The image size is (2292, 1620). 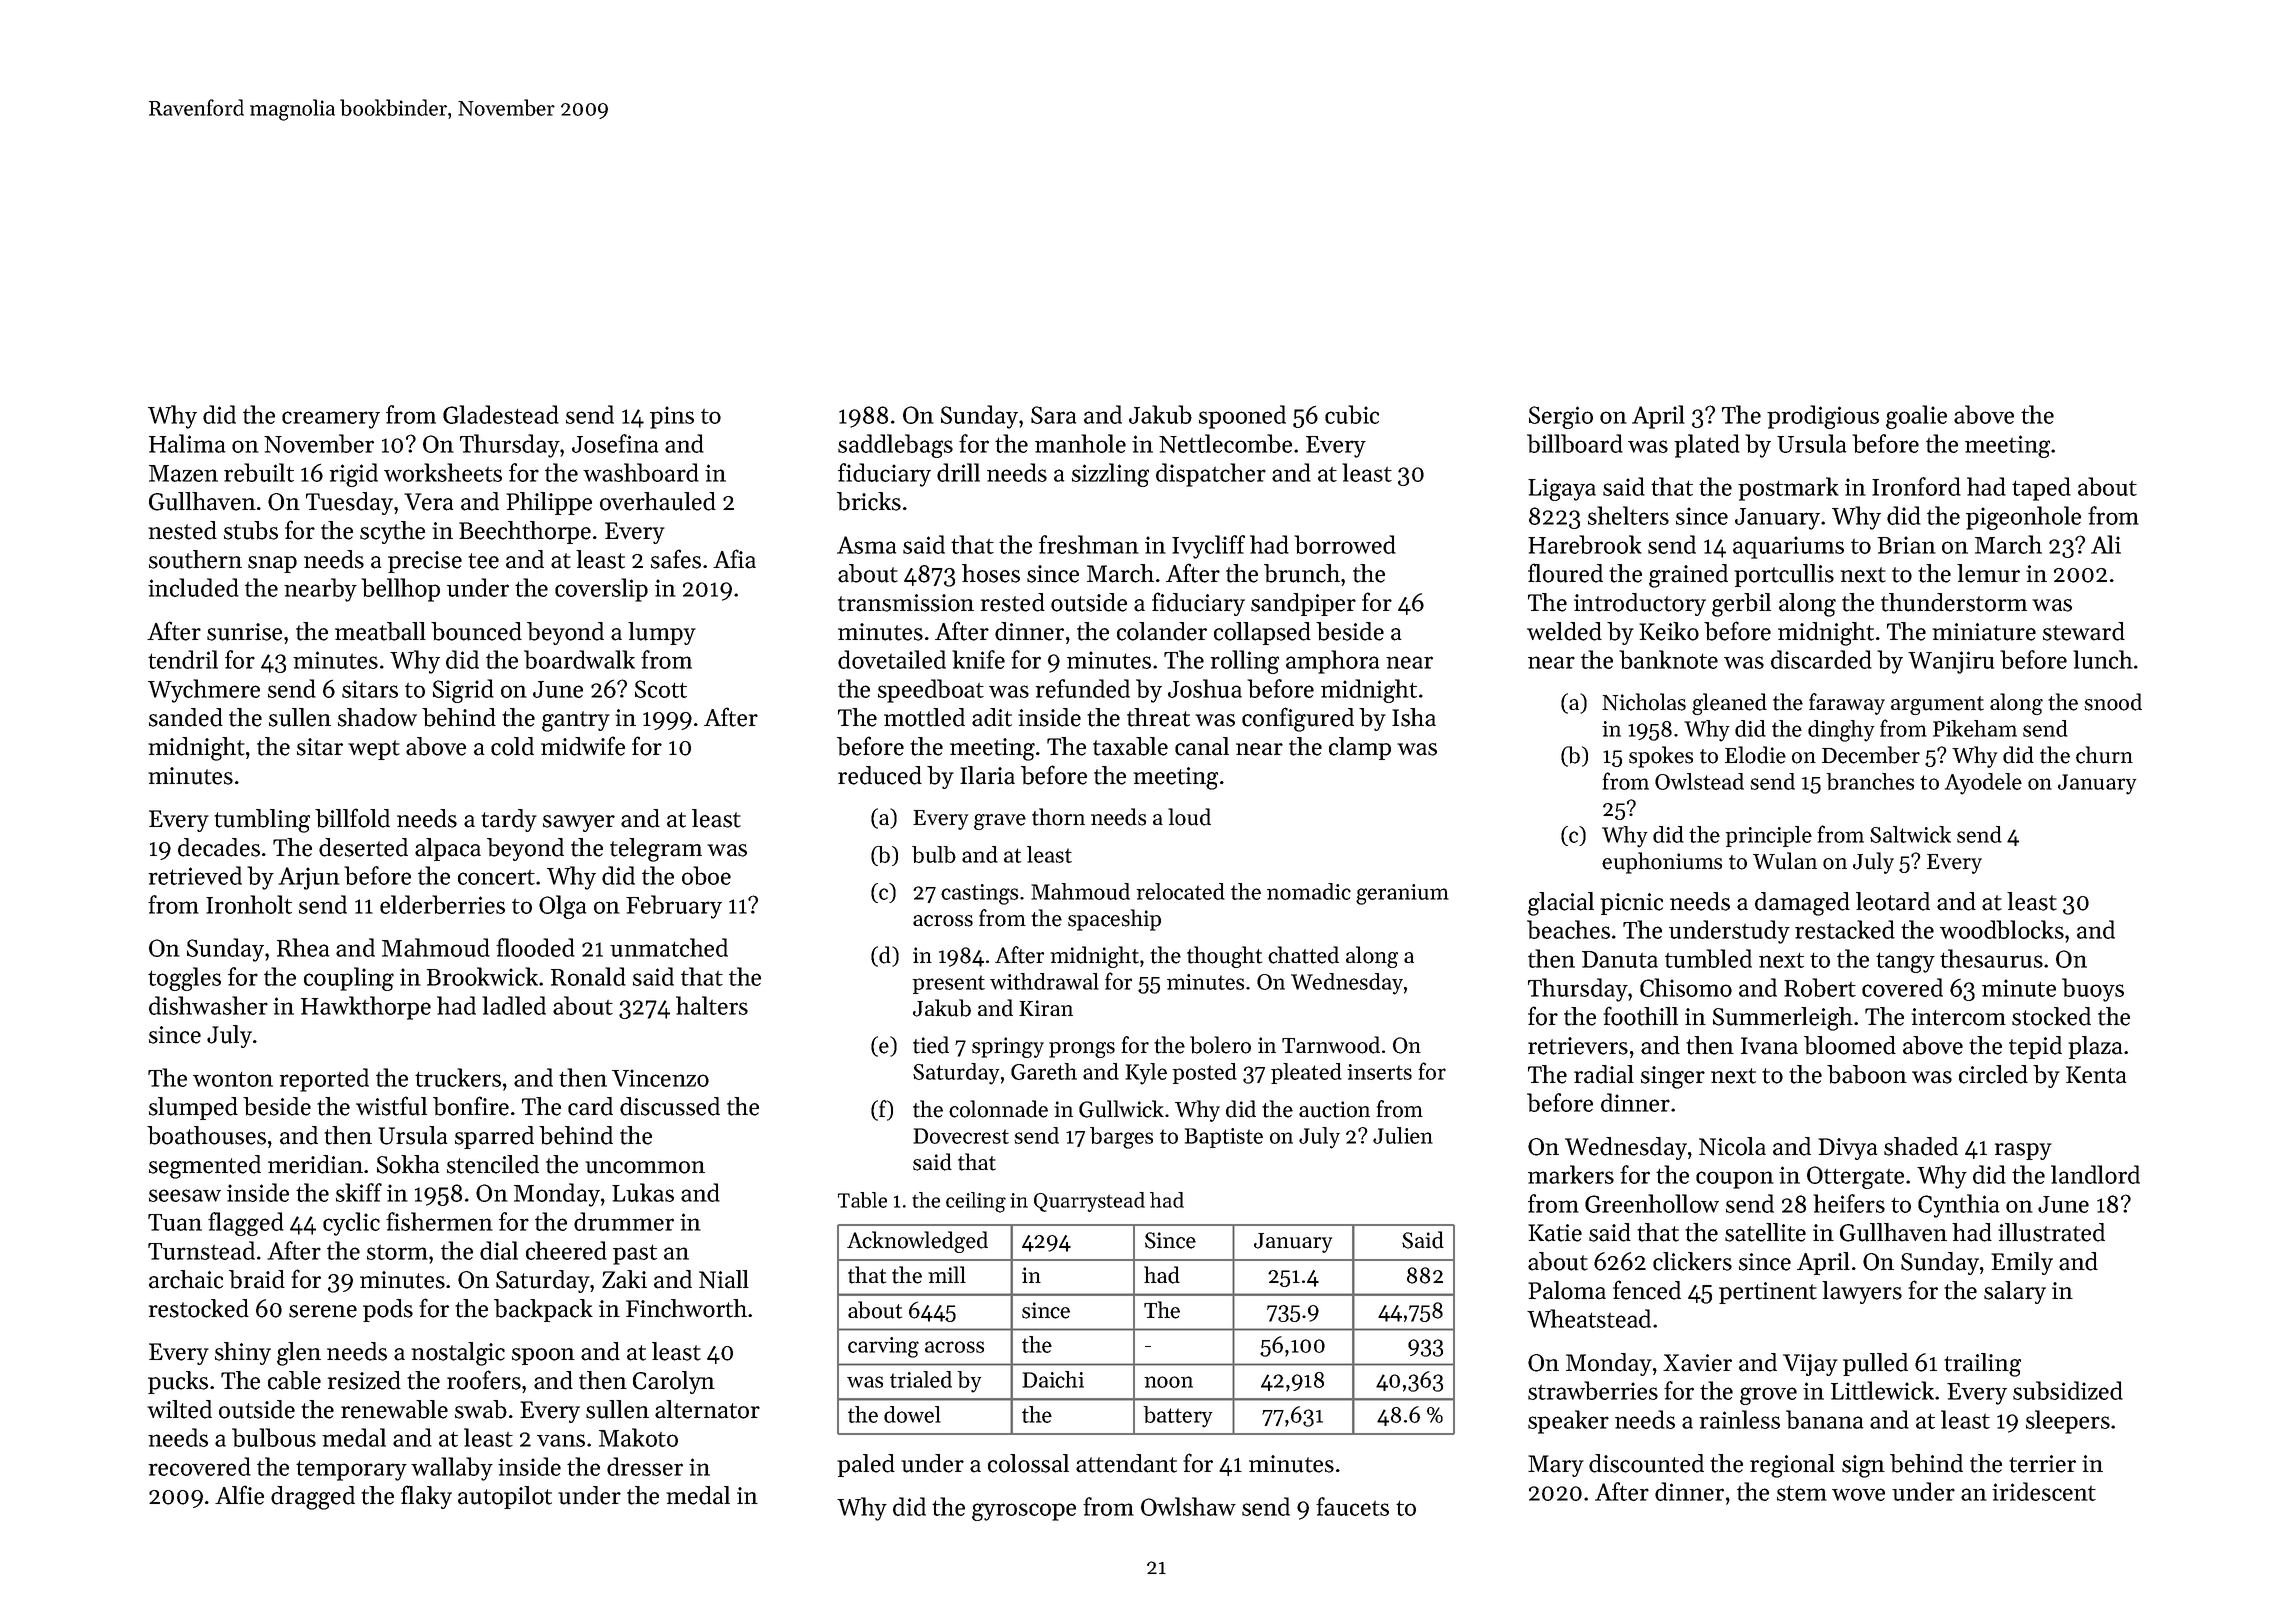 What do you see at coordinates (363, 847) in the page?
I see `deserted` at bounding box center [363, 847].
